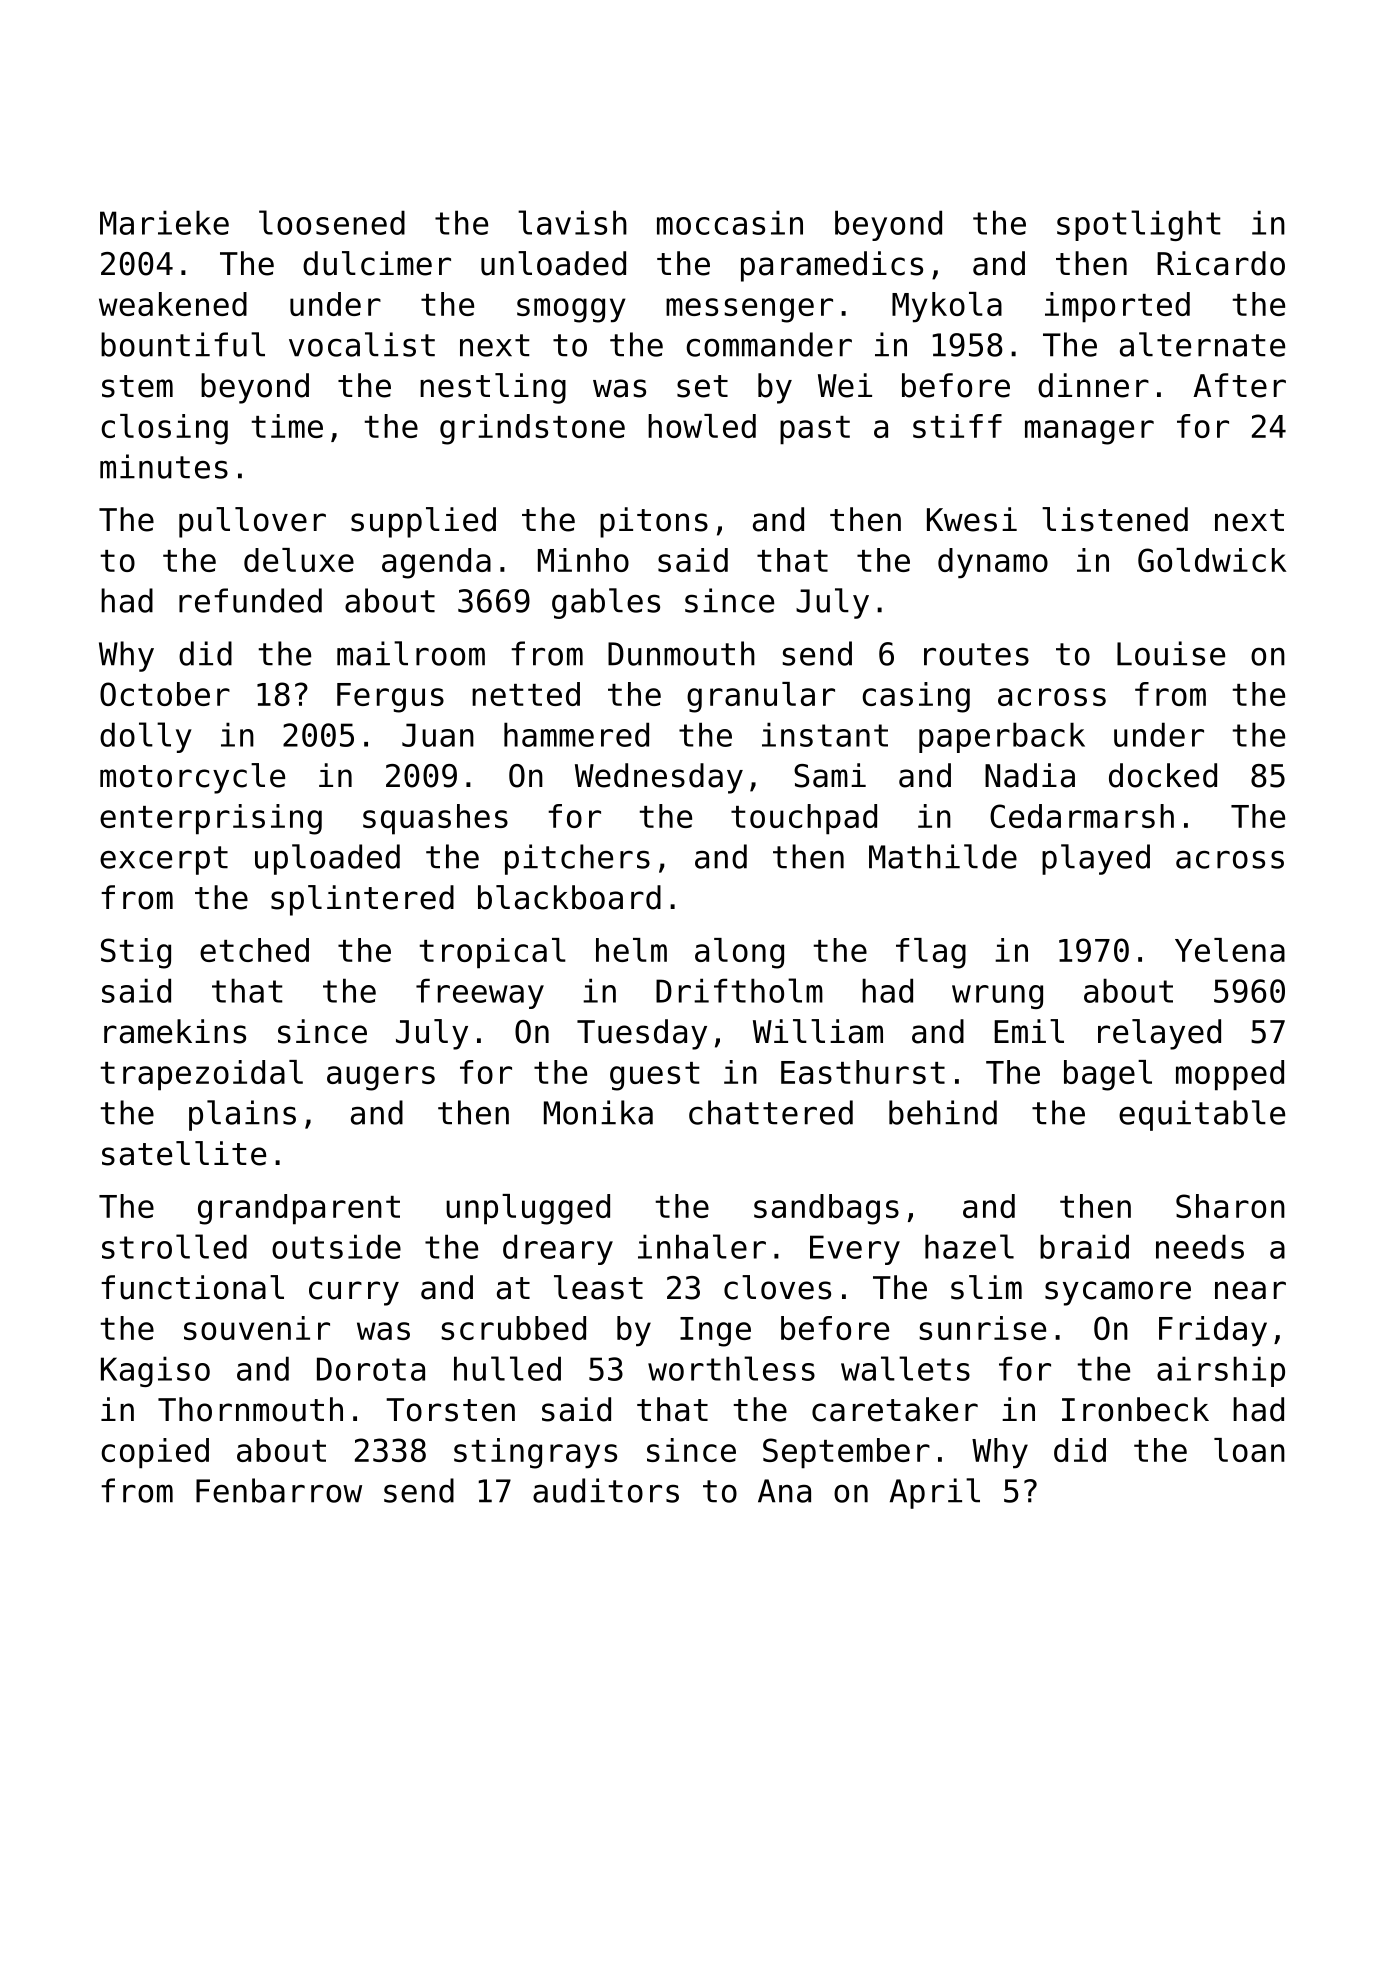  Describe the element at coordinates (1096, 859) in the screenshot. I see `played` at that location.
